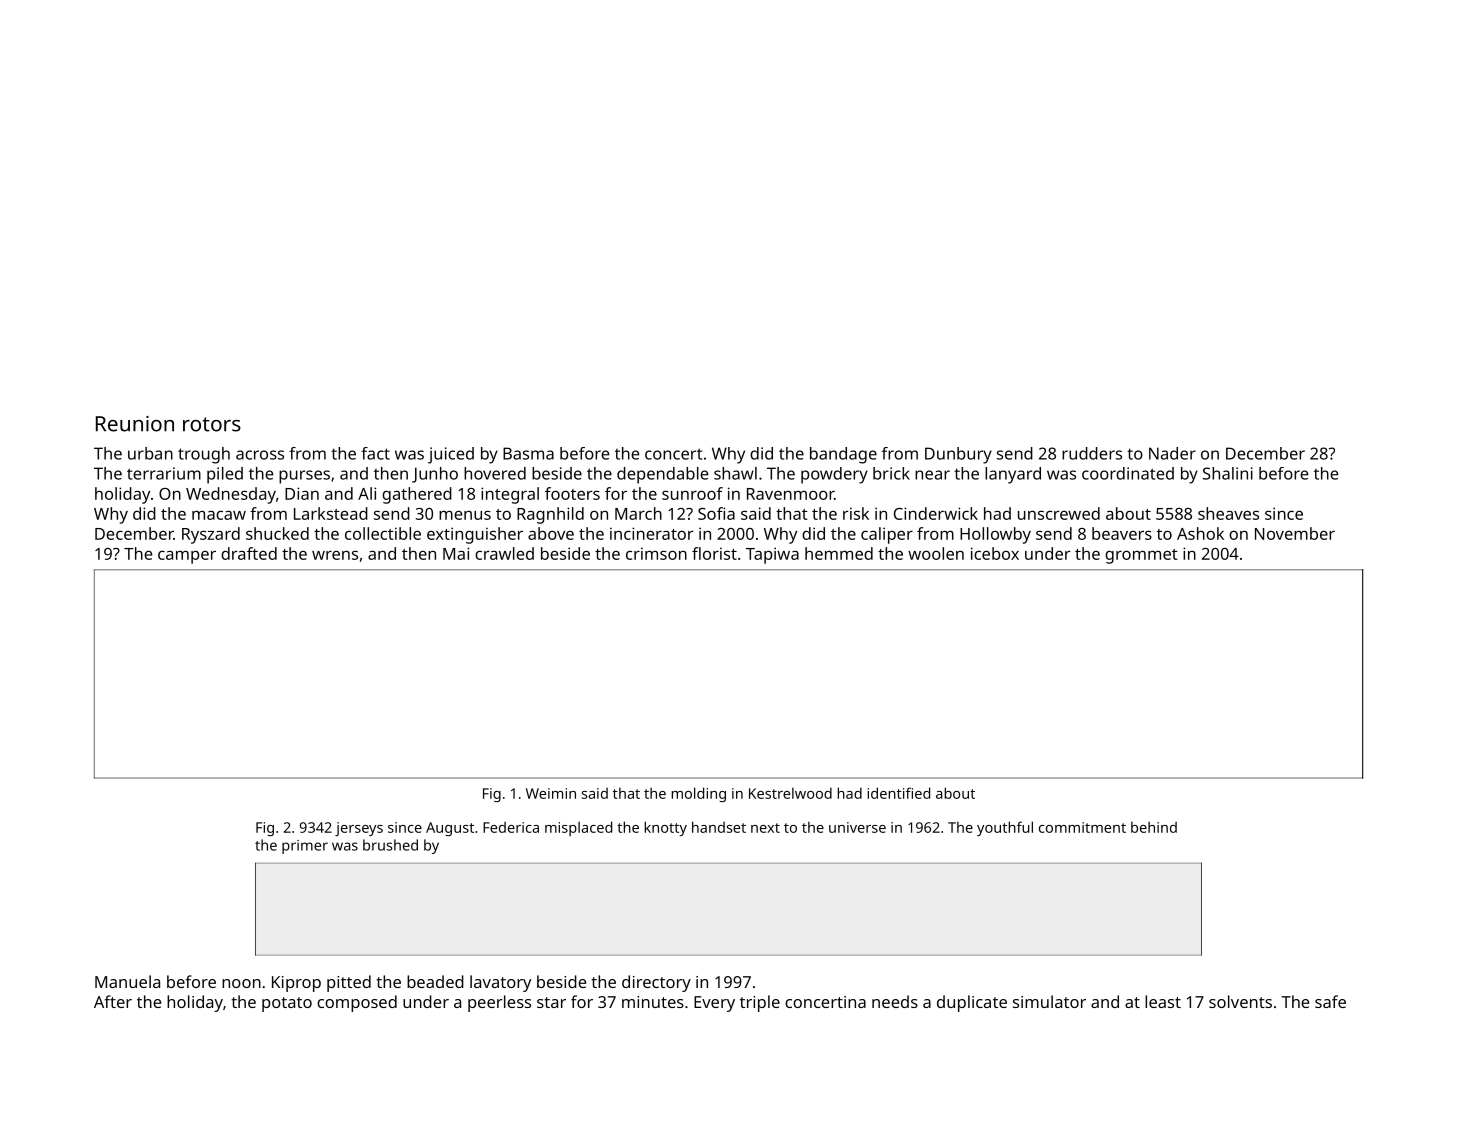  I want to click on safe, so click(1330, 1001).
